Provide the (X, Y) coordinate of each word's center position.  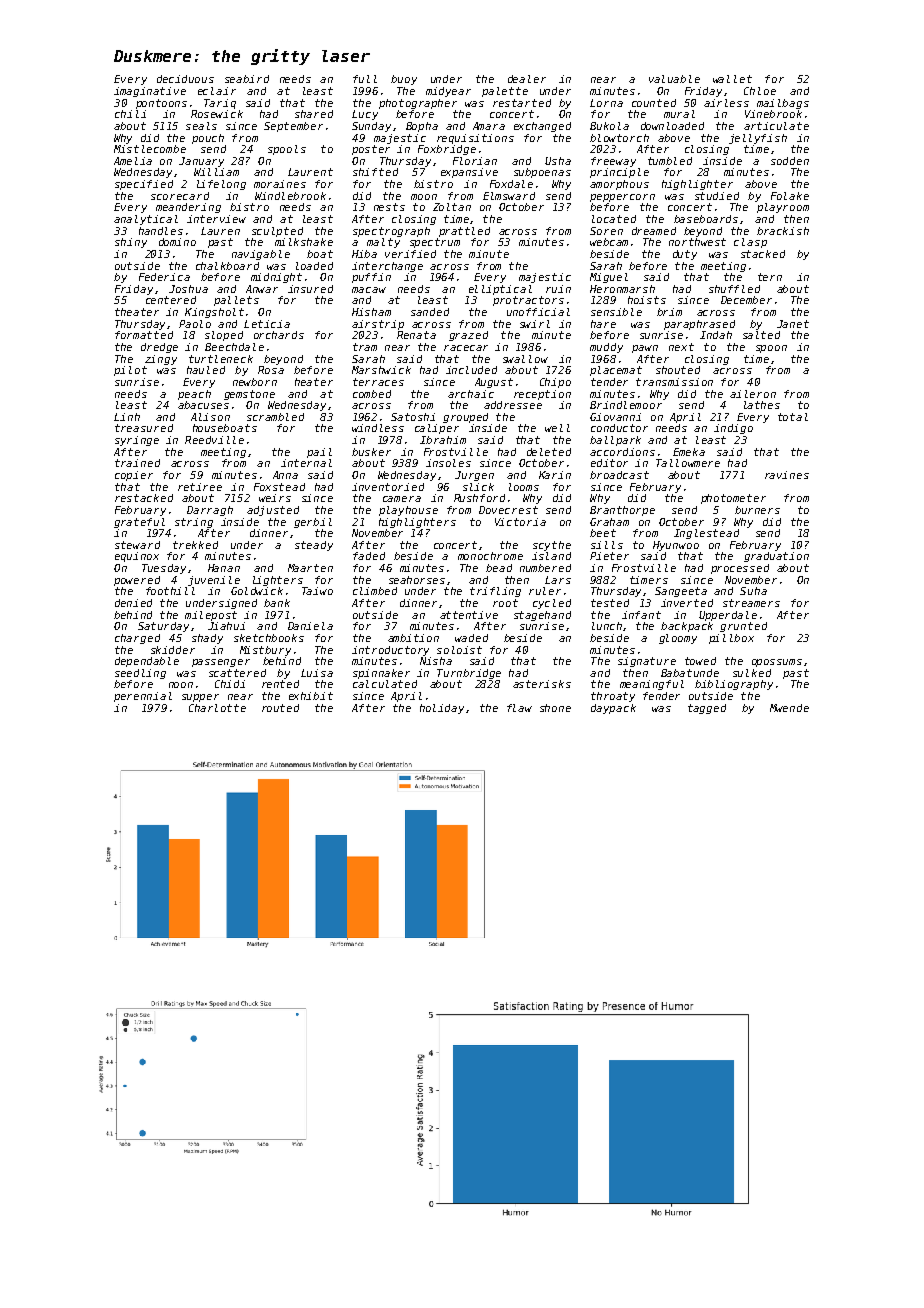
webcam (609, 242)
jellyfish (758, 139)
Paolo (195, 324)
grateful (139, 523)
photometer (733, 499)
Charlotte (217, 708)
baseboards (706, 219)
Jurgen (474, 476)
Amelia (133, 161)
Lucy (365, 115)
